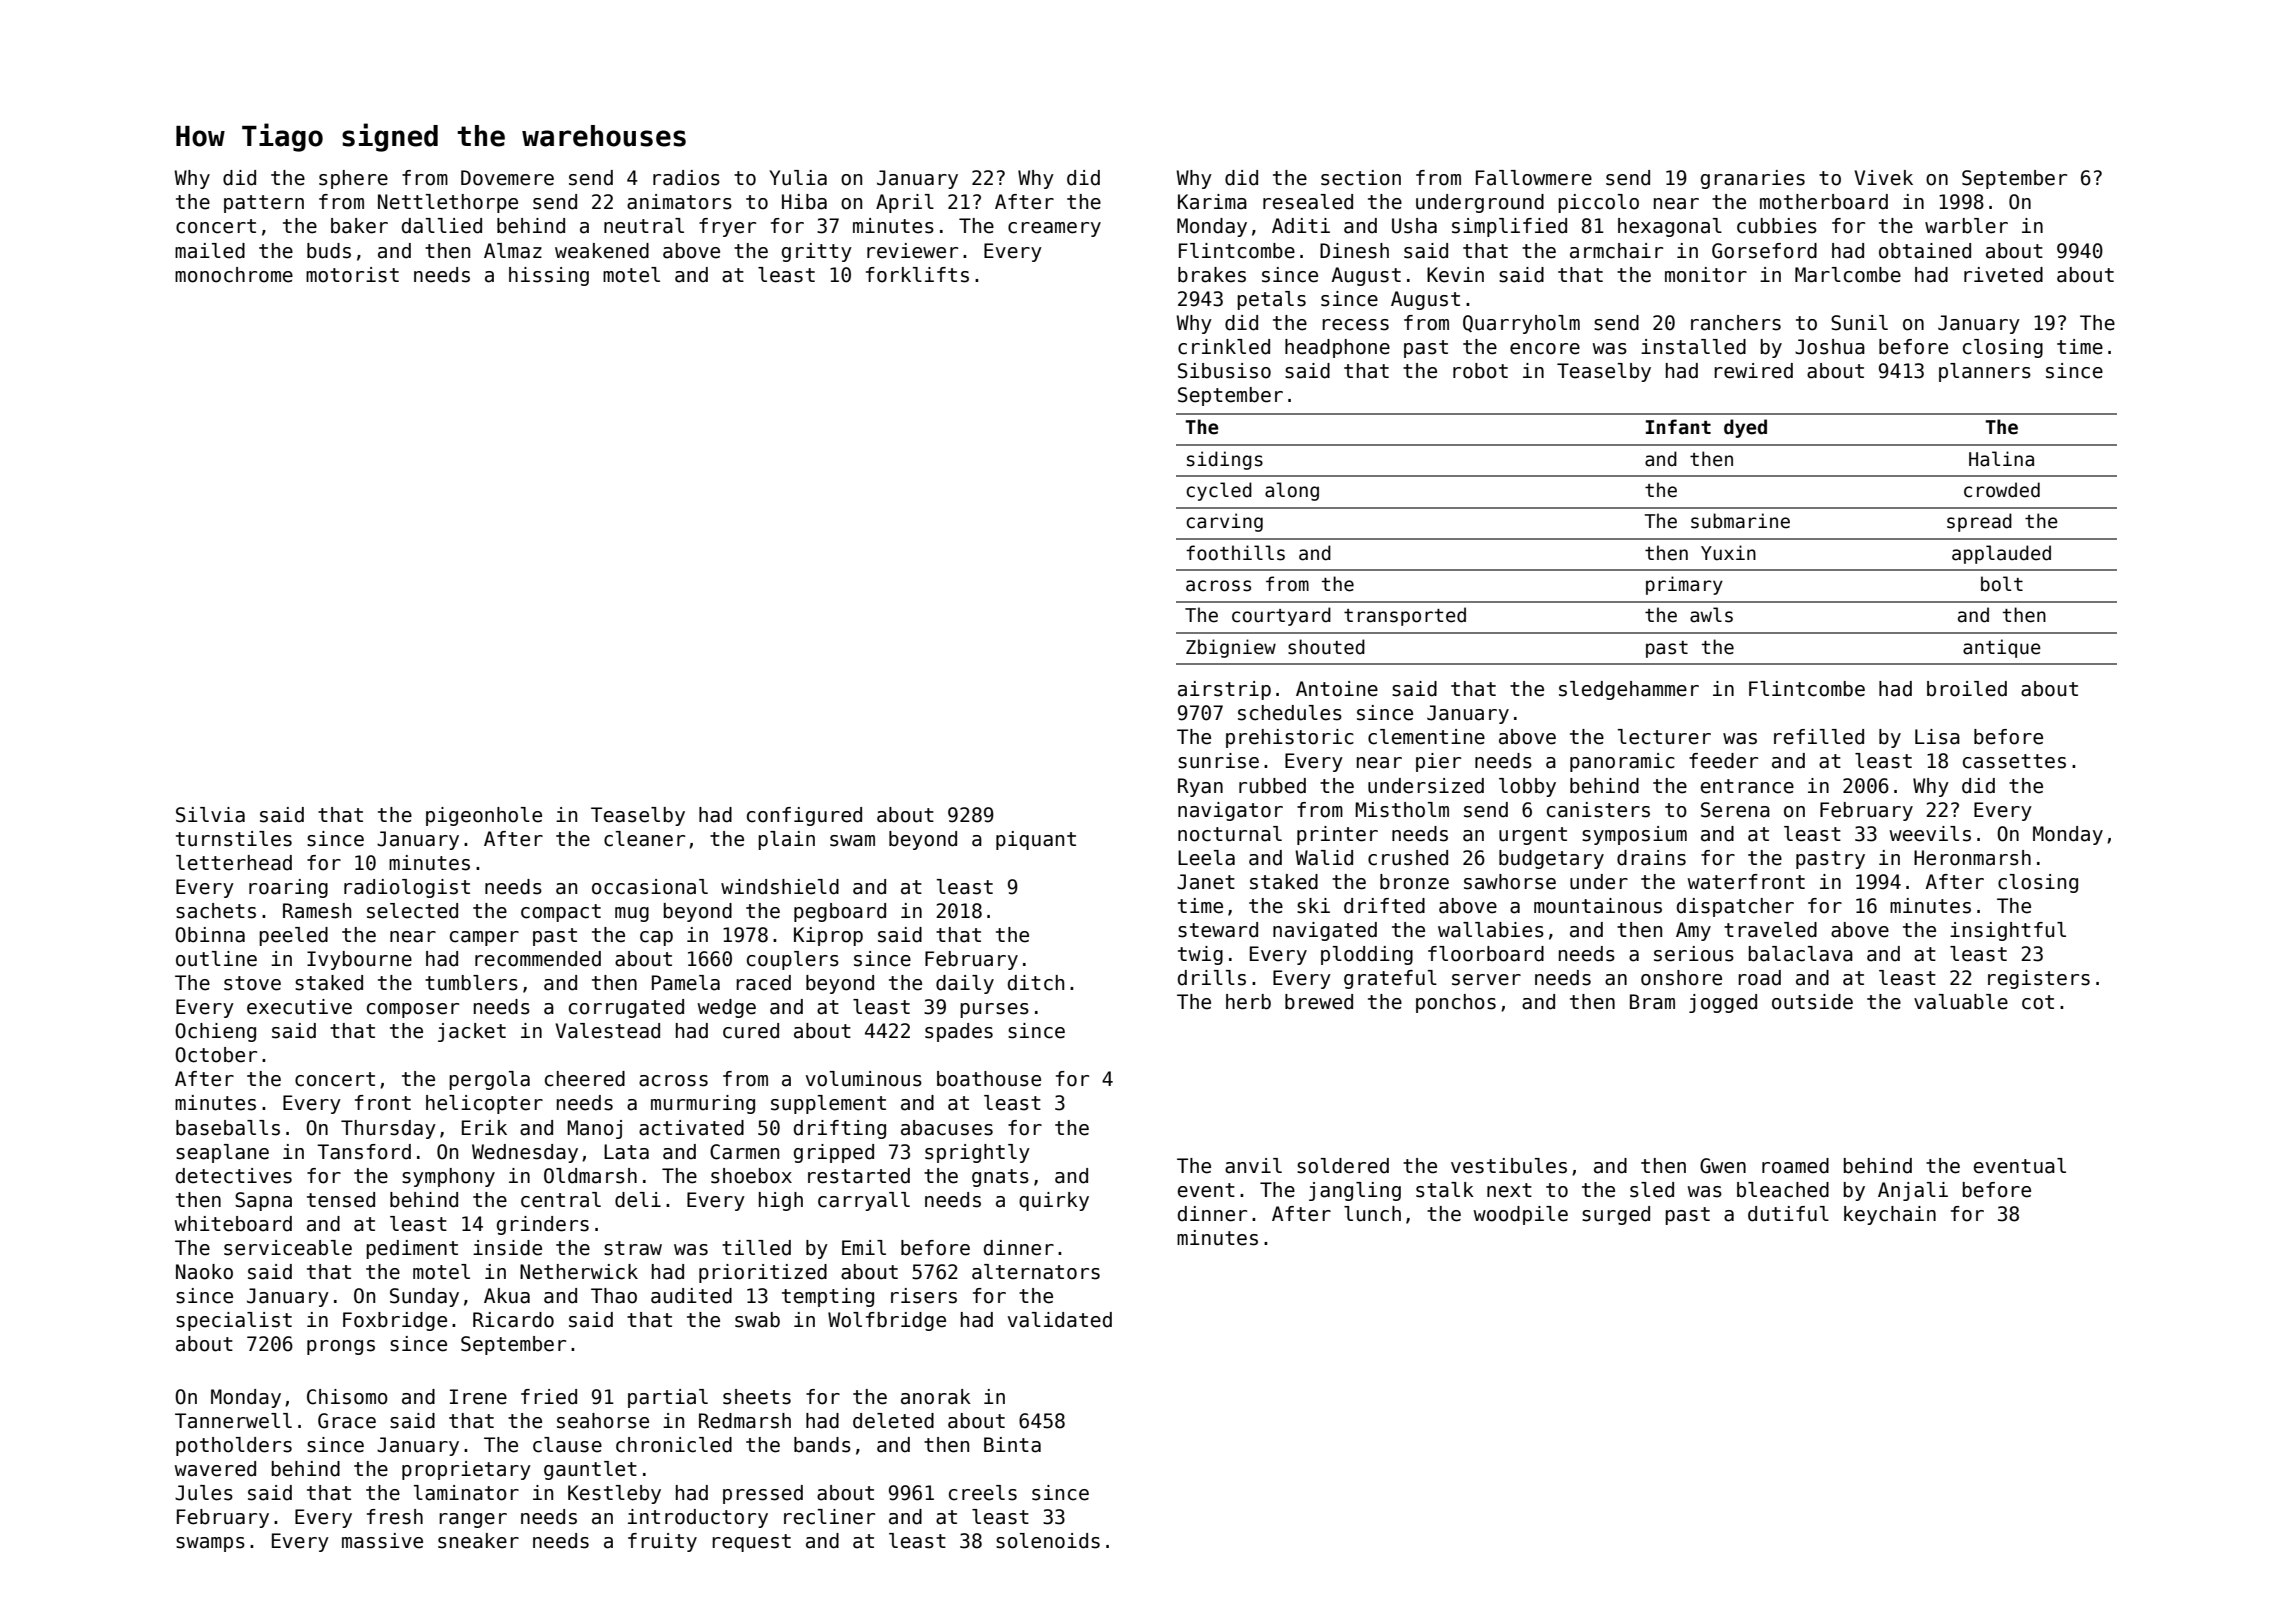 The image size is (2292, 1620). What do you see at coordinates (352, 275) in the image?
I see `motorist` at bounding box center [352, 275].
